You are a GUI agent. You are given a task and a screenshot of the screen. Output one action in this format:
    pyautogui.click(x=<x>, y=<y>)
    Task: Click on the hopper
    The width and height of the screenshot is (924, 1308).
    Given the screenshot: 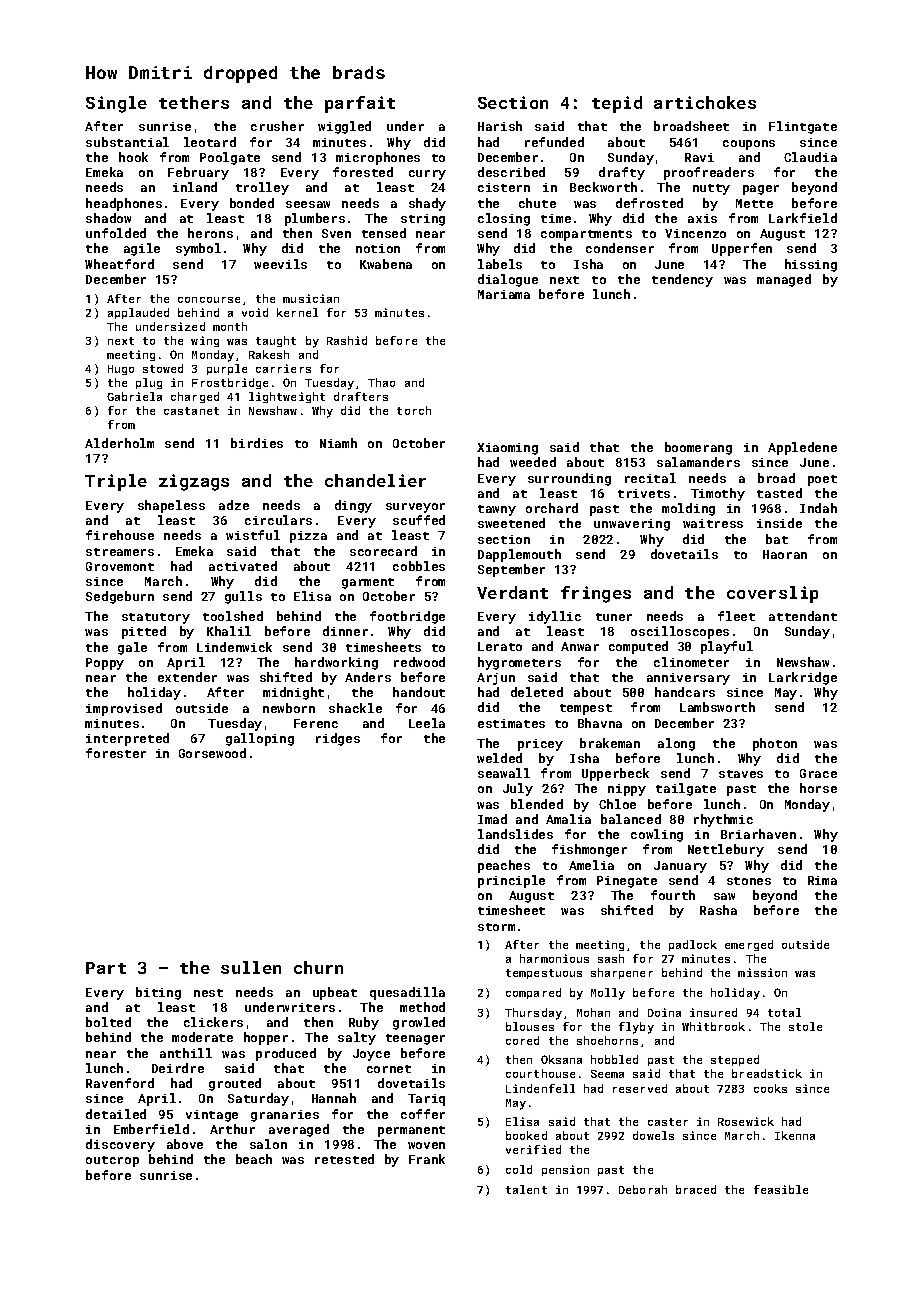 What is the action you would take?
    pyautogui.click(x=266, y=1038)
